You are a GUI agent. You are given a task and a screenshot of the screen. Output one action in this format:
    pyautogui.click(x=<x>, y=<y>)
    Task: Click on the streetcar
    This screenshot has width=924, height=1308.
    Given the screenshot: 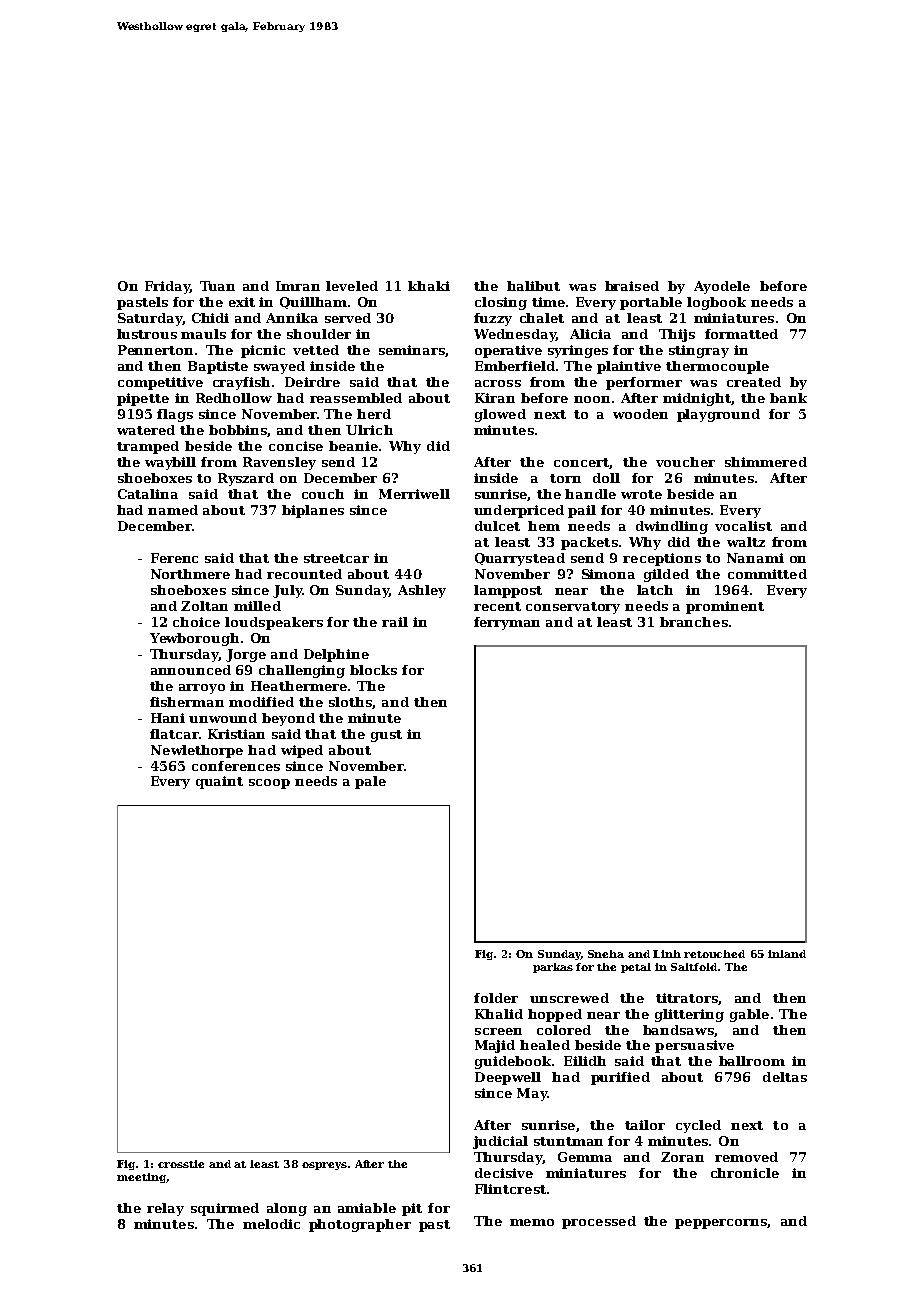 What is the action you would take?
    pyautogui.click(x=336, y=558)
